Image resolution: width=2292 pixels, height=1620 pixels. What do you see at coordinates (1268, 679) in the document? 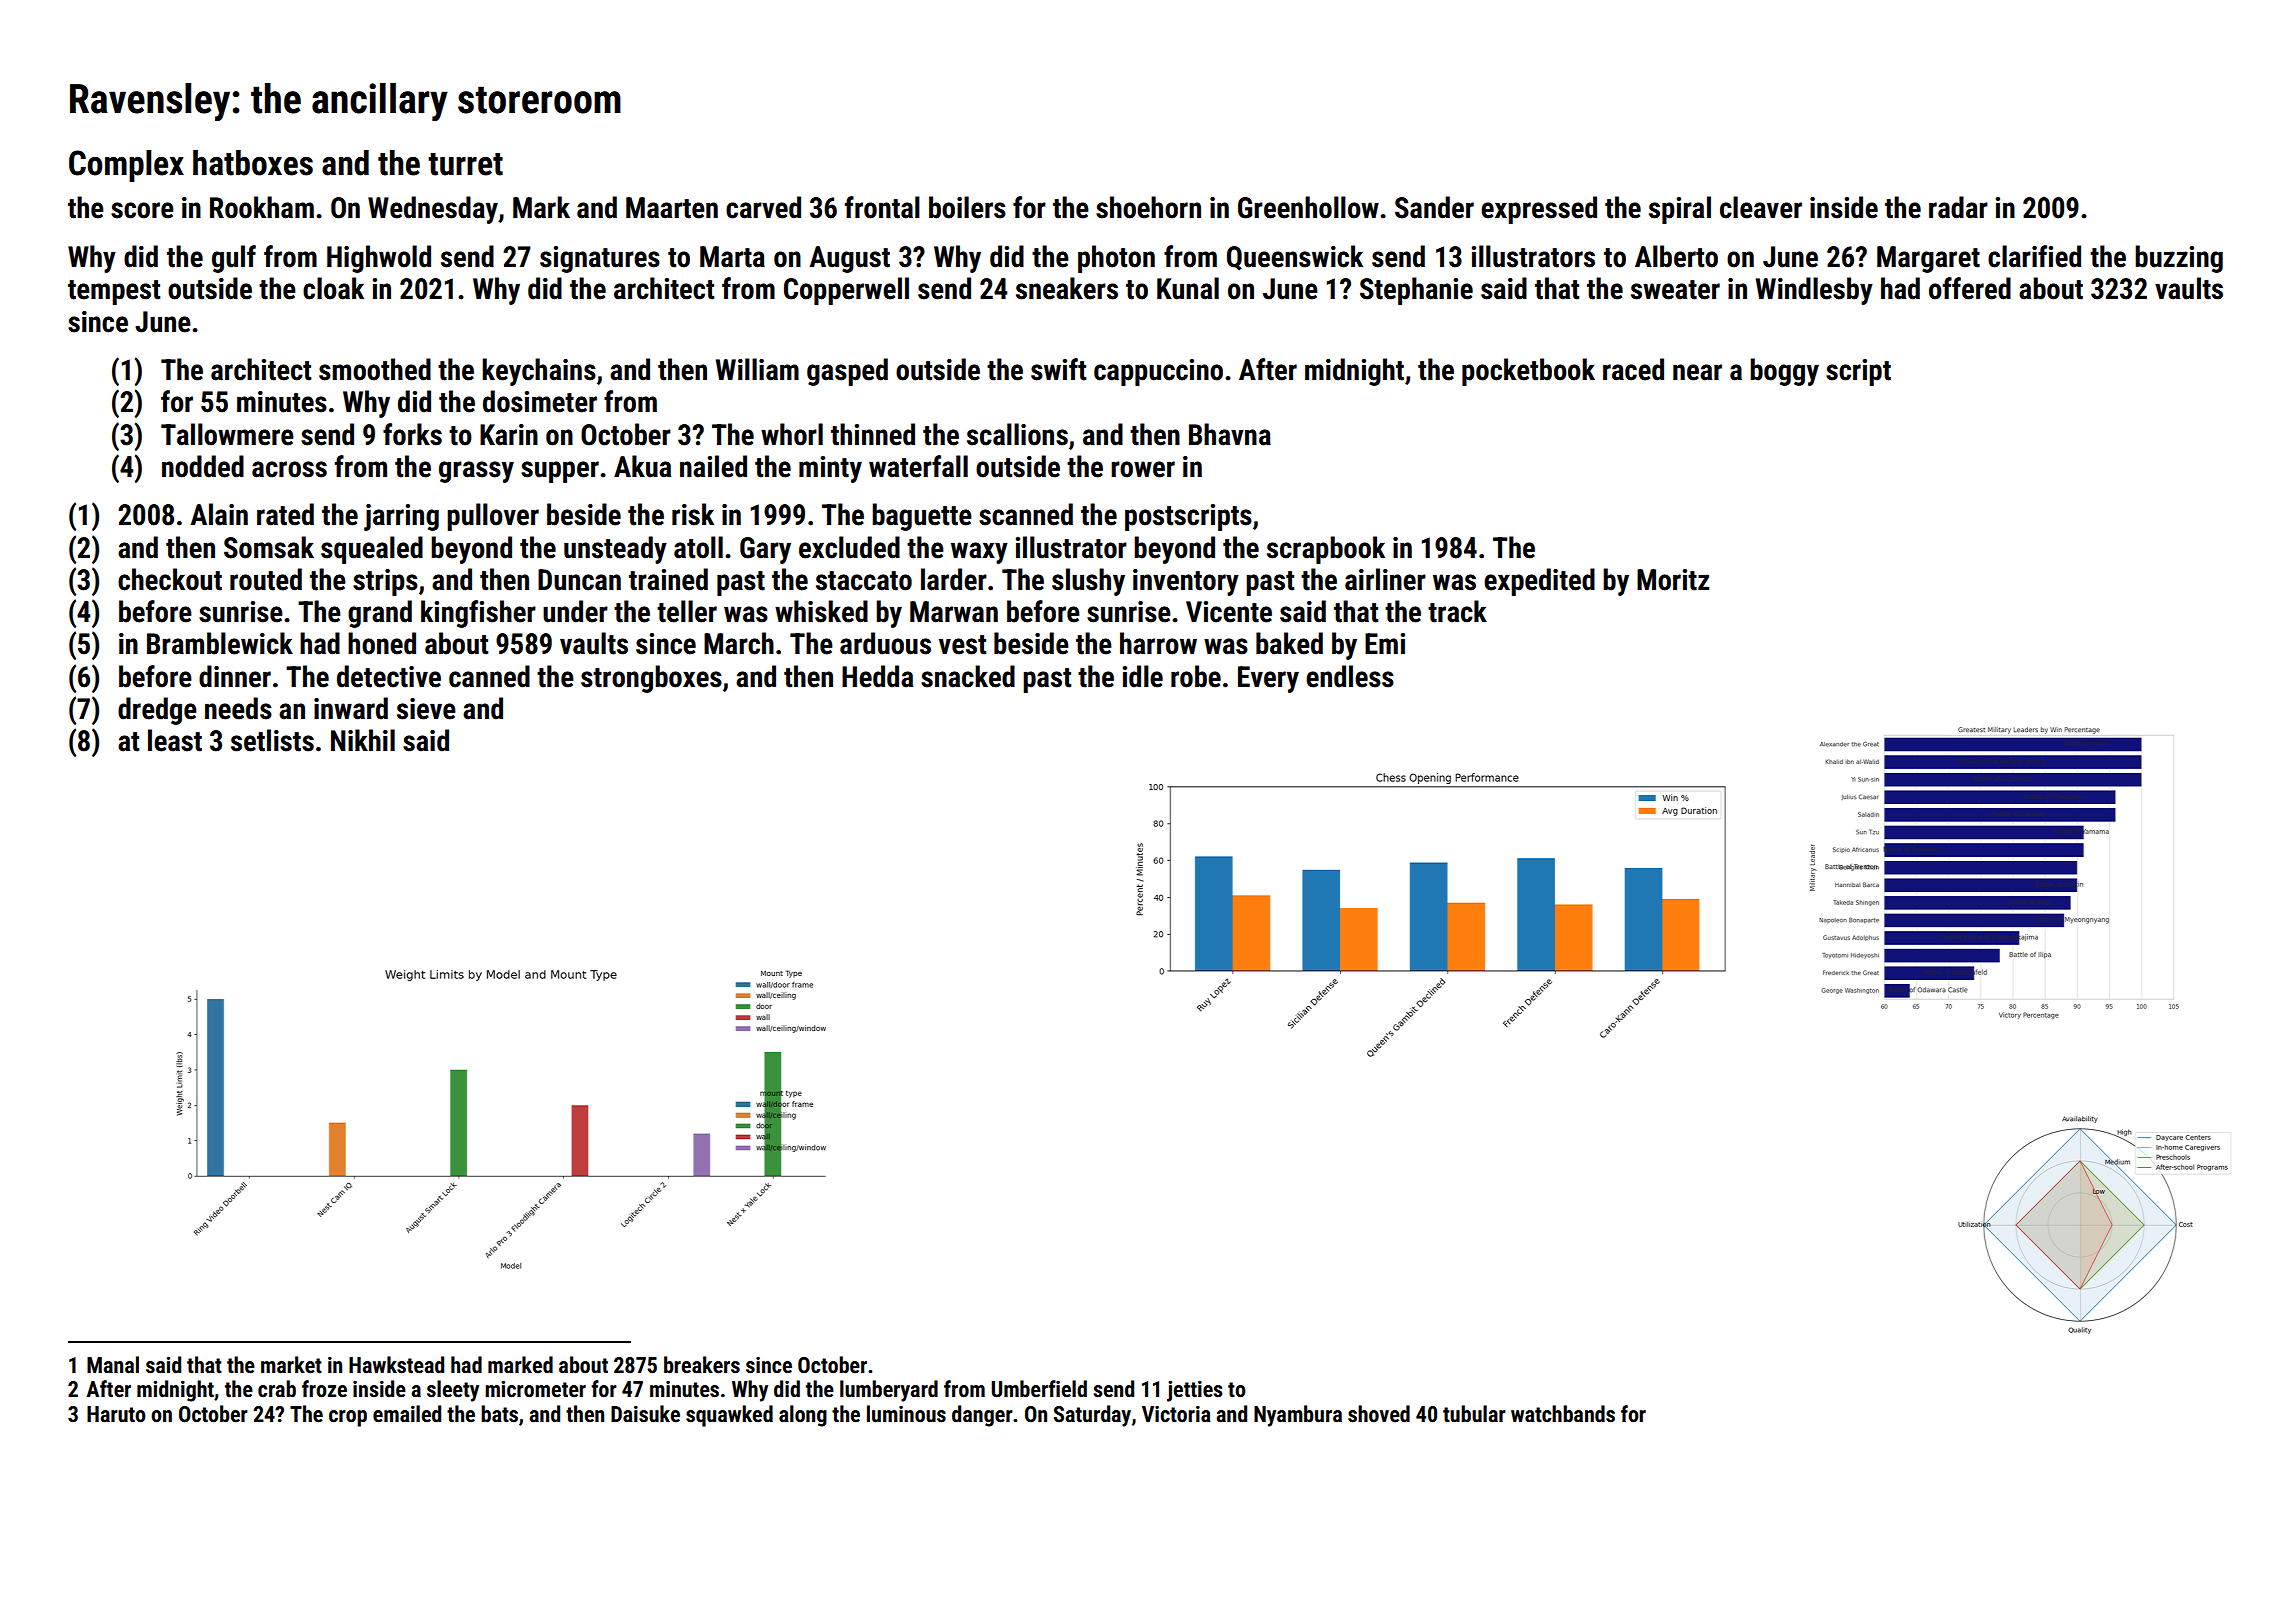
I see `Every` at bounding box center [1268, 679].
